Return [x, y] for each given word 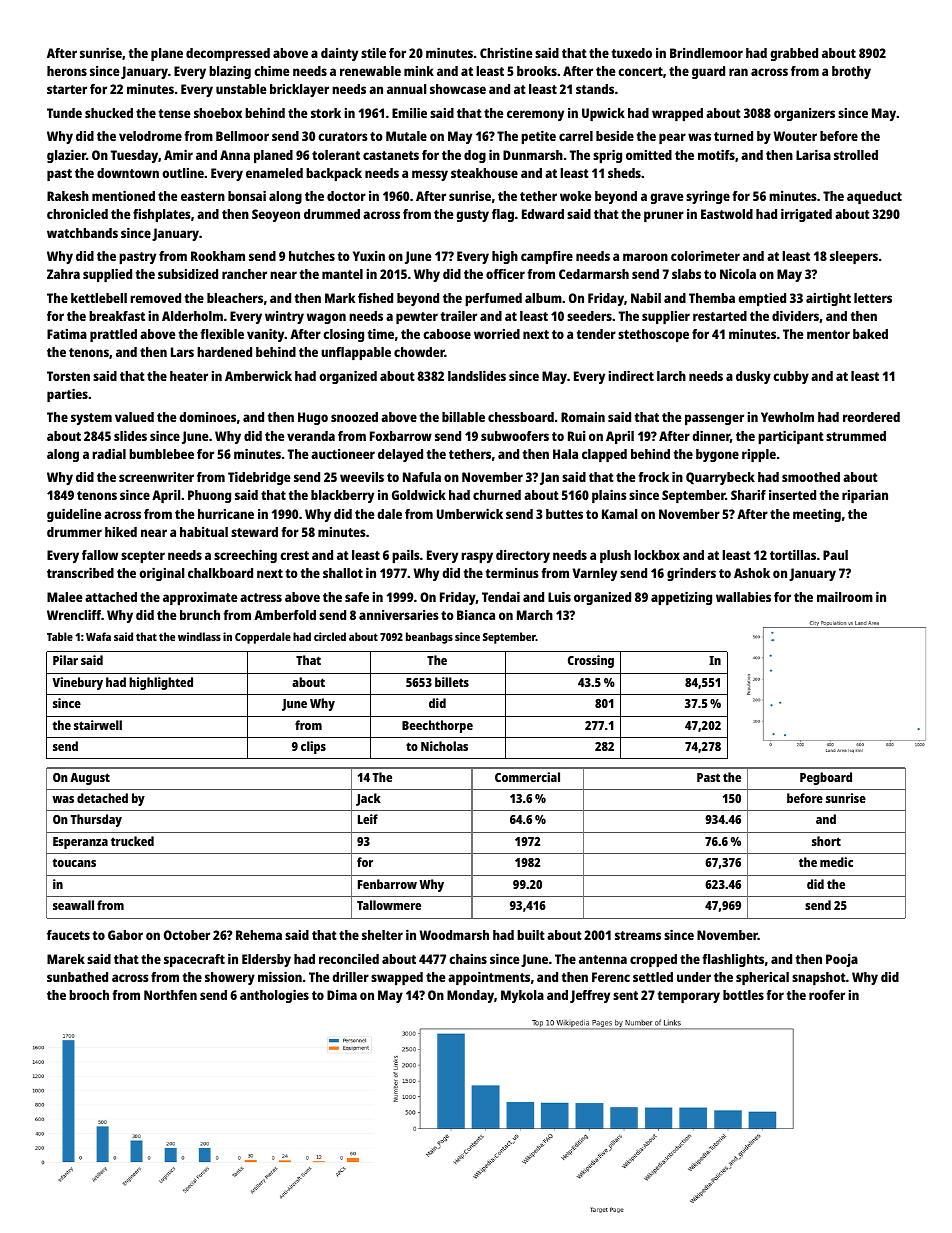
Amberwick [258, 376]
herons [67, 71]
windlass [199, 636]
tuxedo [632, 53]
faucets [68, 935]
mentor [828, 334]
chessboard [521, 417]
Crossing [591, 661]
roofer [827, 995]
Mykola [522, 996]
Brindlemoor [706, 53]
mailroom [845, 597]
